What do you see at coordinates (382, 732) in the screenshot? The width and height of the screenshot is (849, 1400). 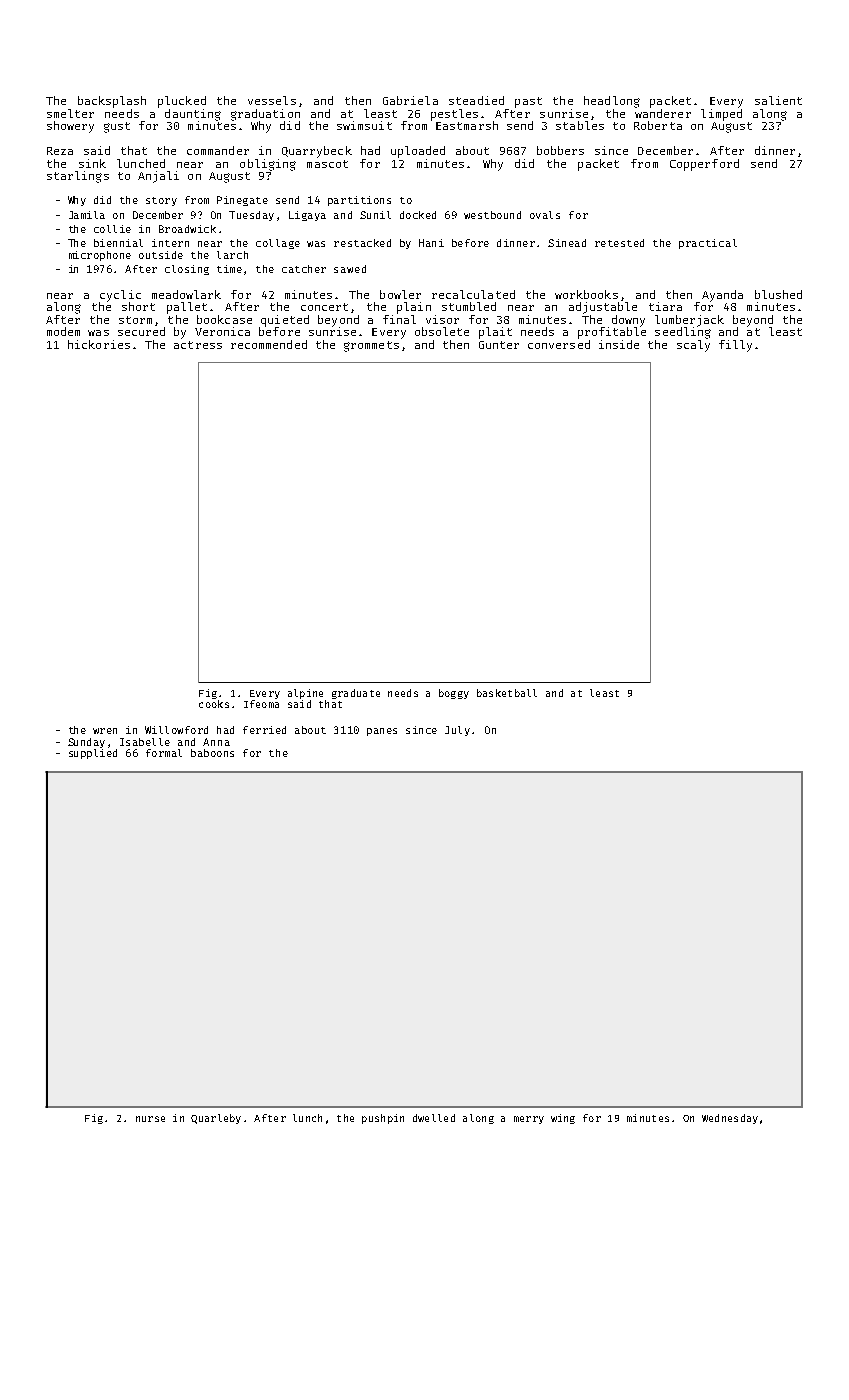 I see `panes` at bounding box center [382, 732].
